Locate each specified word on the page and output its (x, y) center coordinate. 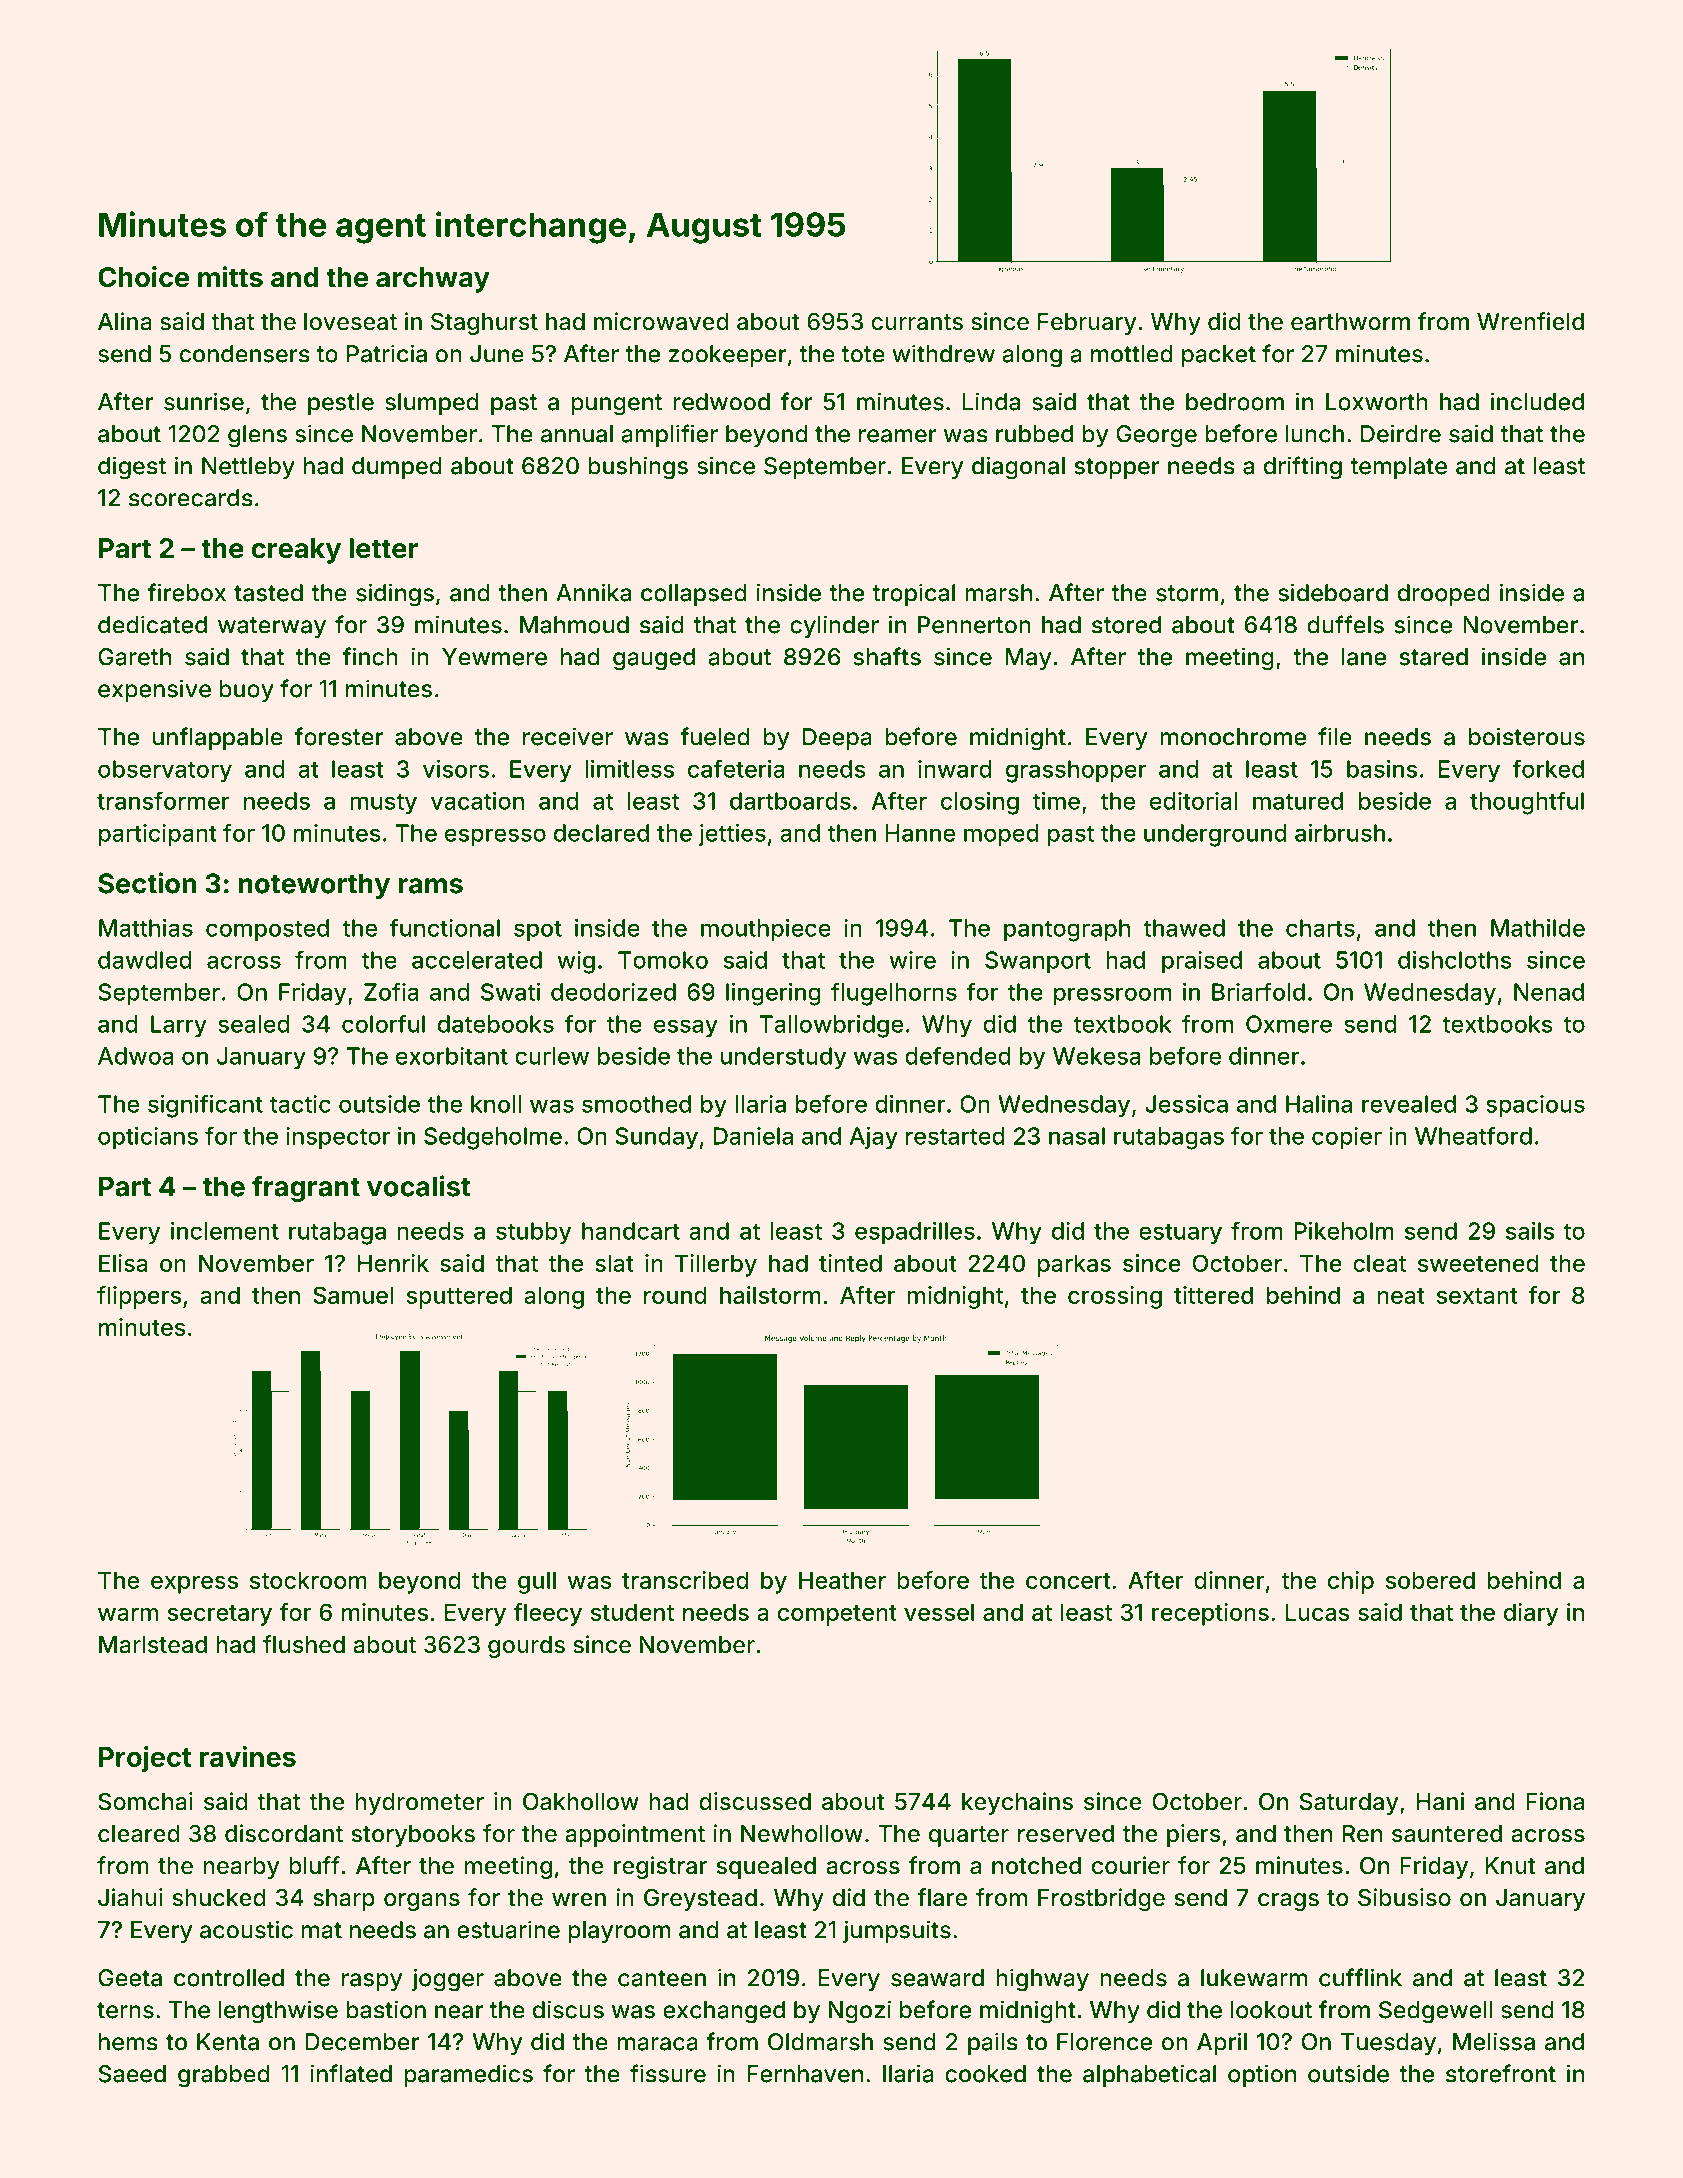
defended (958, 1055)
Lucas (1317, 1612)
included (1537, 401)
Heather (842, 1580)
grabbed (224, 2076)
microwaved (661, 321)
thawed (1184, 928)
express (194, 1585)
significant (205, 1106)
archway (433, 280)
